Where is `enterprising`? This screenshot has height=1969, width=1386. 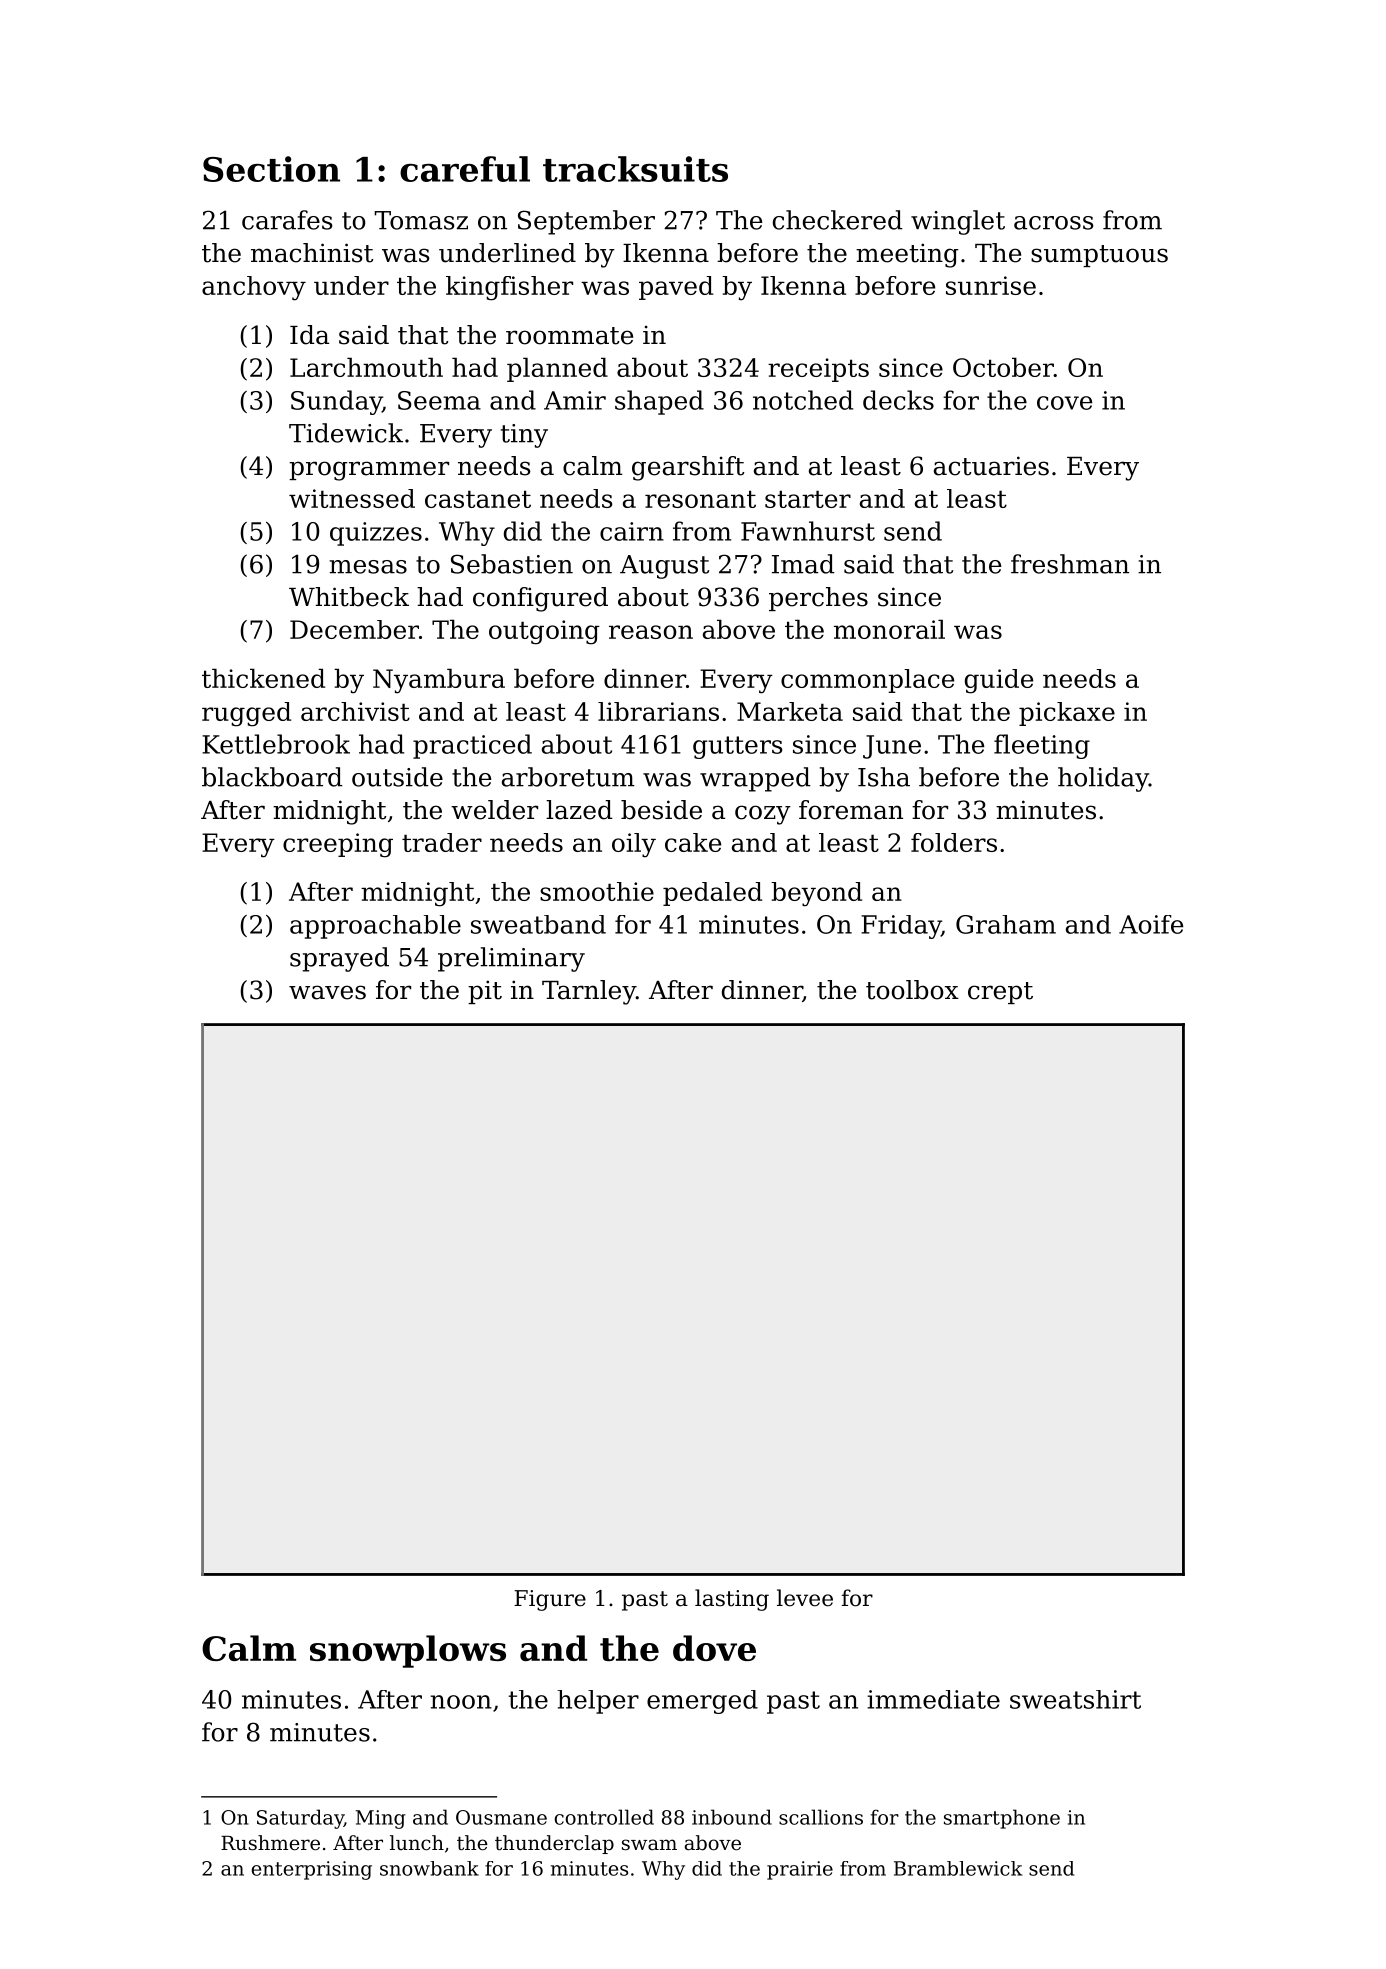 enterprising is located at coordinates (311, 1870).
